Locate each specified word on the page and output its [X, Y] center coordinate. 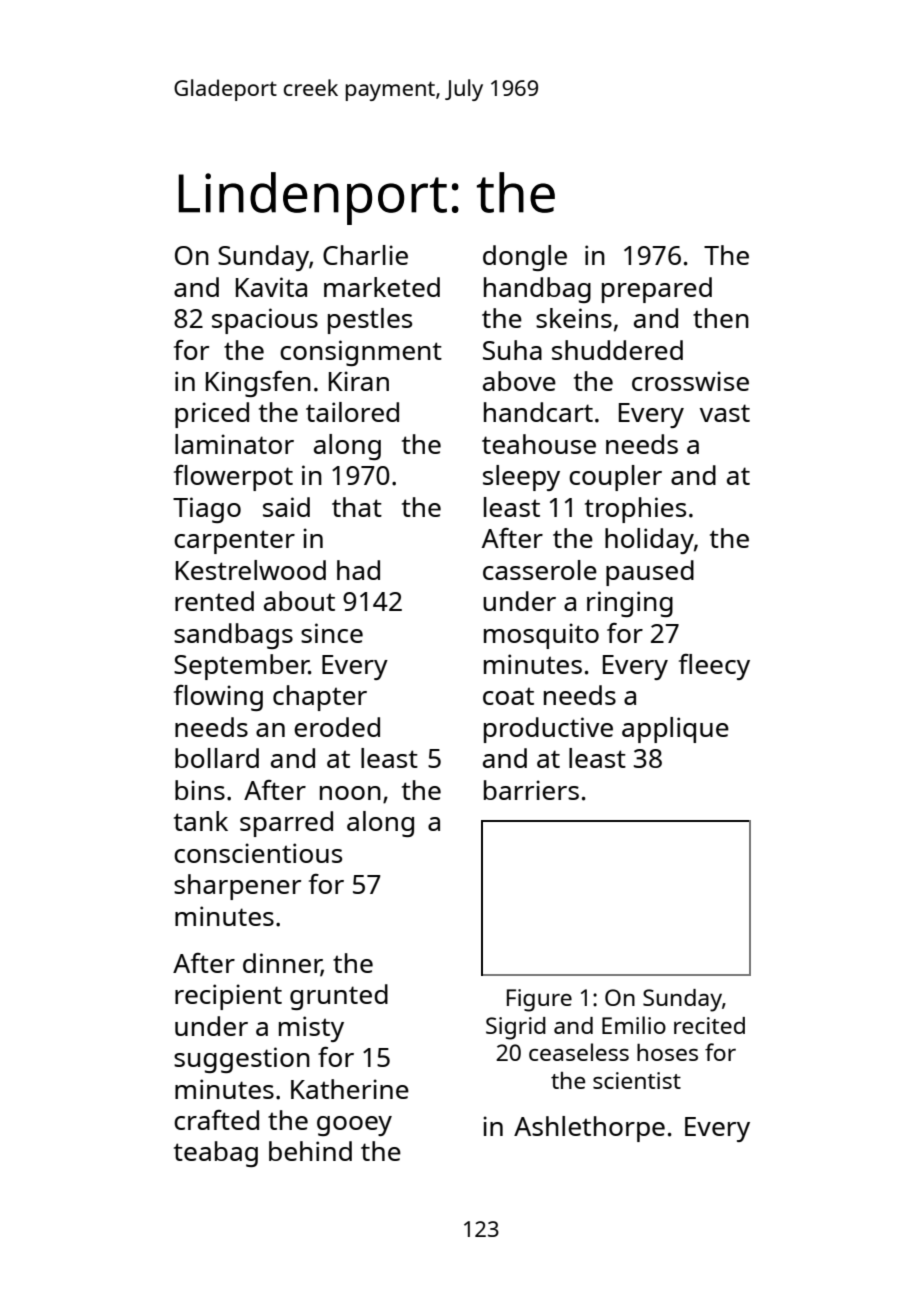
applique [675, 730]
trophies [635, 510]
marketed [382, 287]
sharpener [237, 887]
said [286, 507]
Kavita [271, 287]
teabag [216, 1154]
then [721, 318]
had [358, 570]
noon [350, 793]
